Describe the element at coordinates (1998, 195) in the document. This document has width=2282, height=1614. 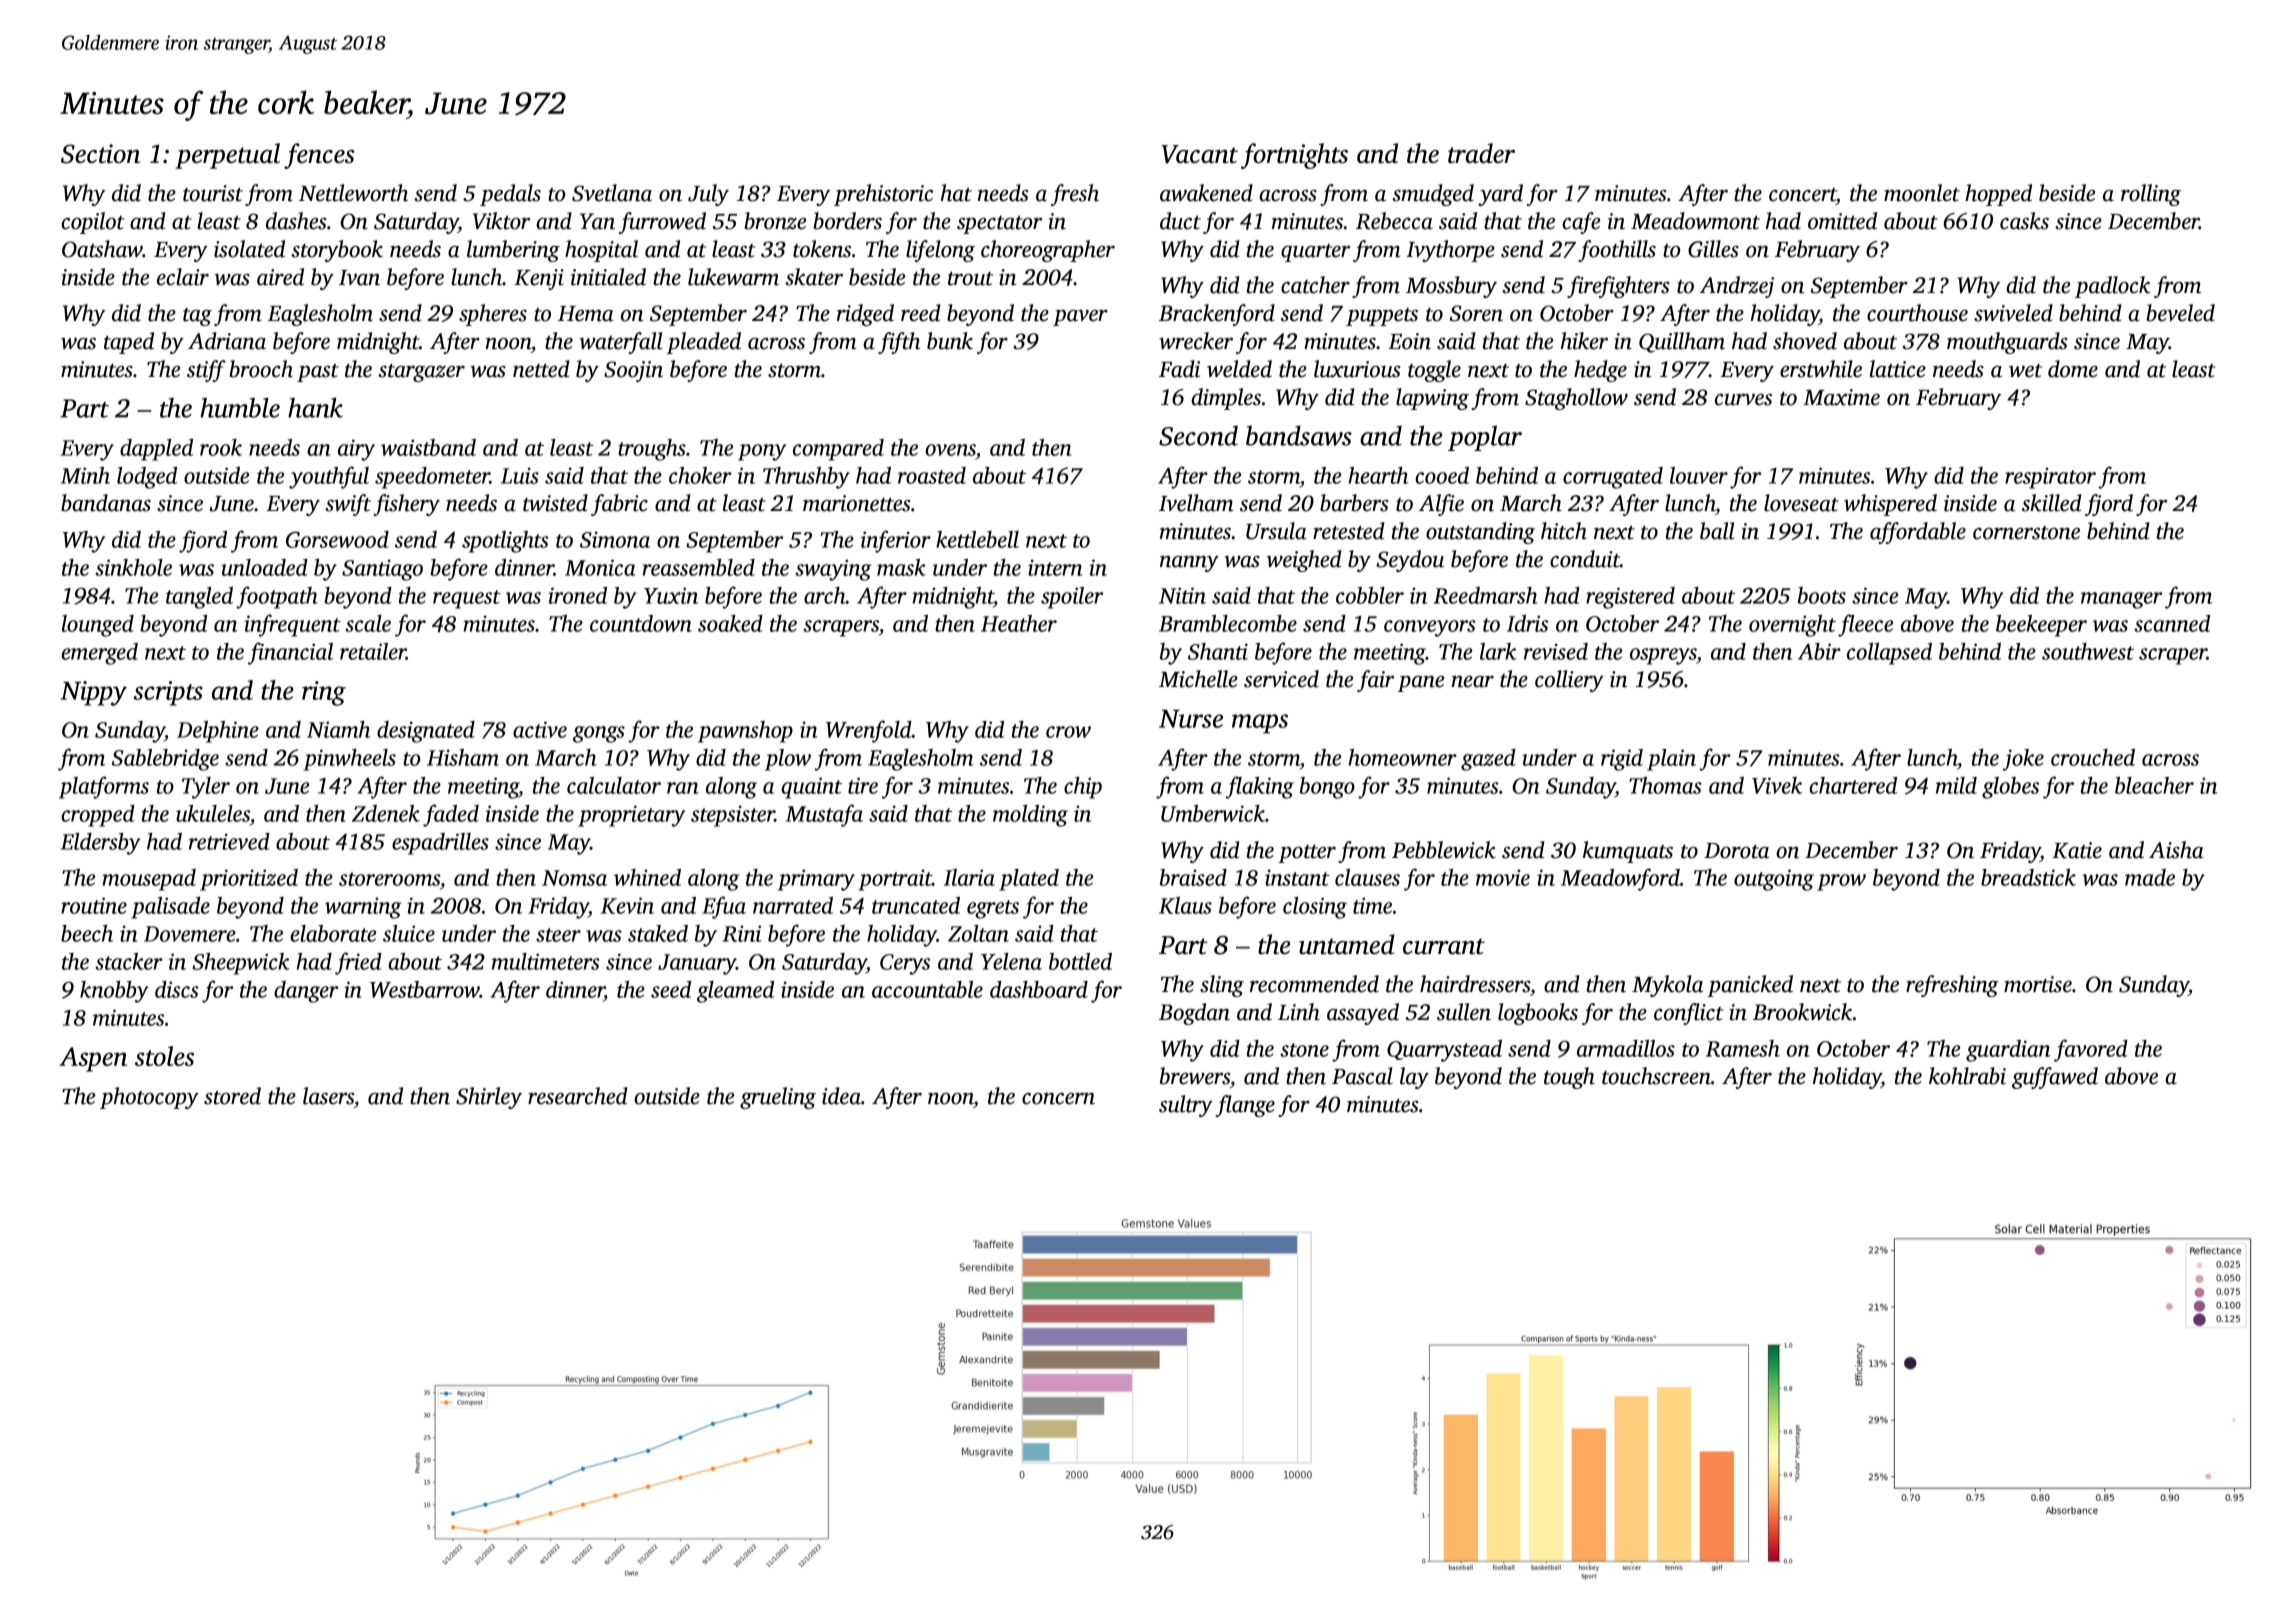
I see `hopped` at that location.
